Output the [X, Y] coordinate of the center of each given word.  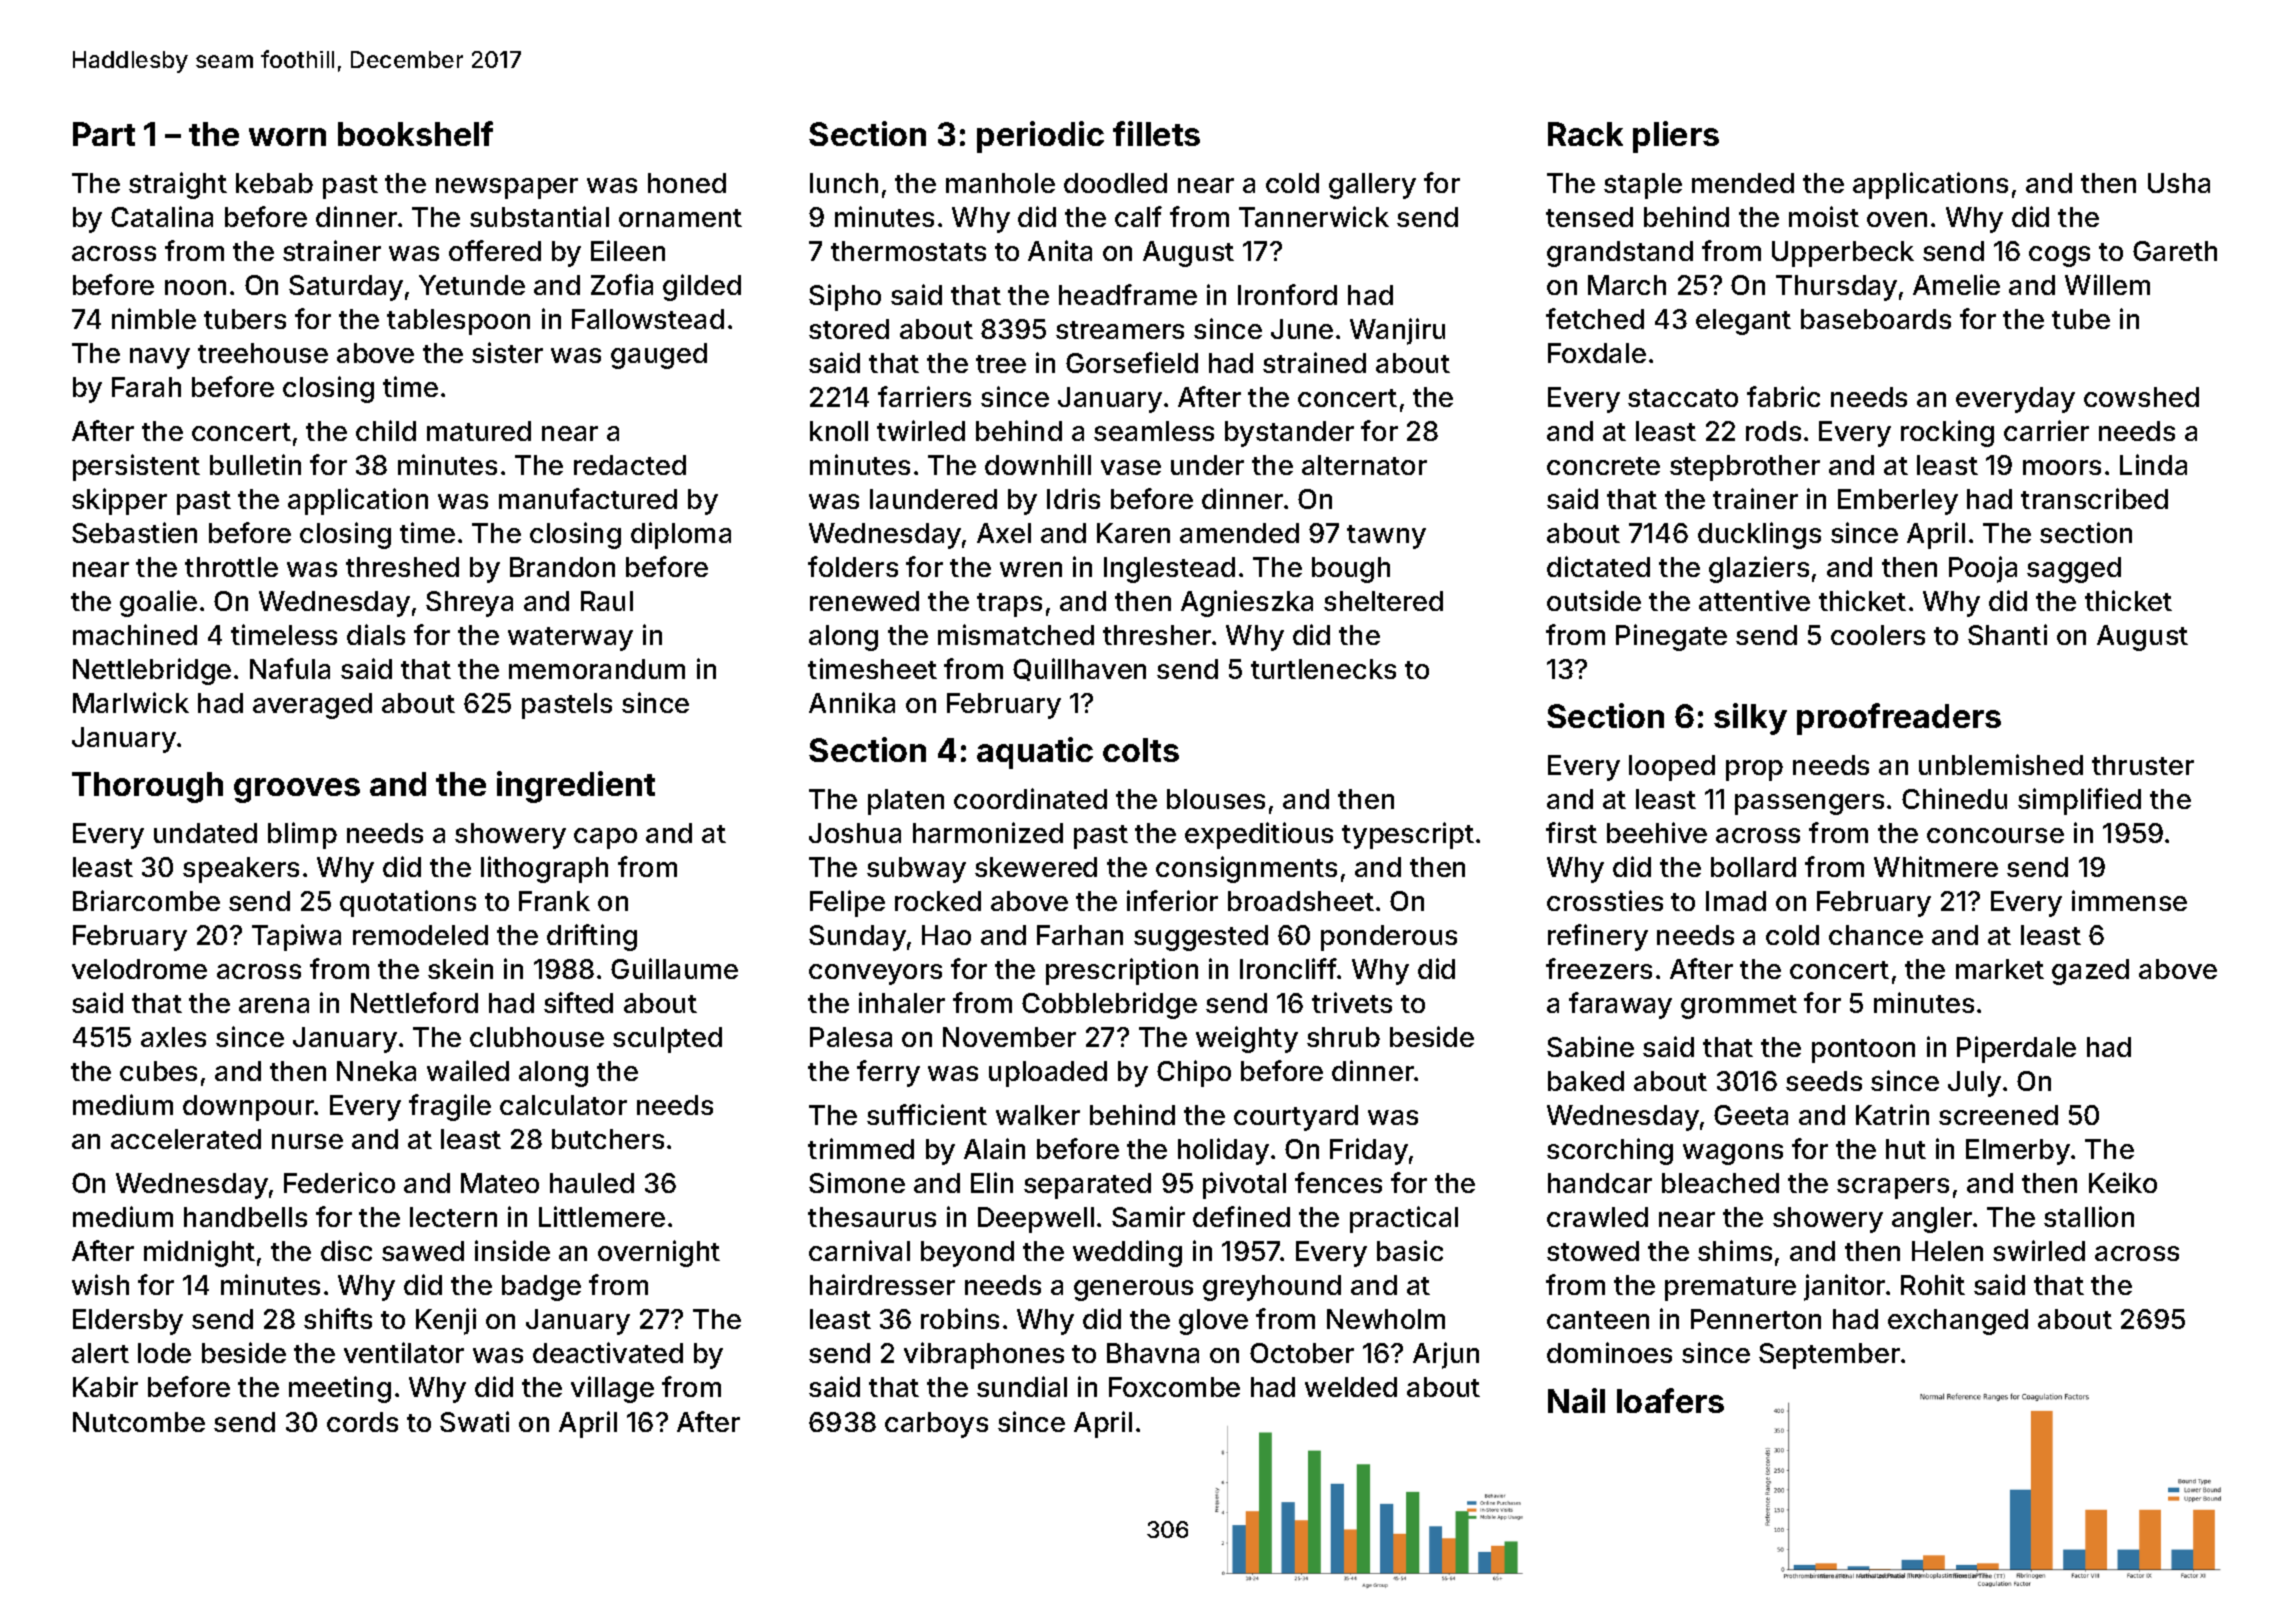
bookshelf [415, 133]
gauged [659, 356]
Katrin [1892, 1114]
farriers [924, 396]
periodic [1040, 137]
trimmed [861, 1148]
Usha [2179, 183]
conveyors [875, 974]
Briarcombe [146, 900]
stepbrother [1745, 468]
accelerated [186, 1139]
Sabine [1590, 1046]
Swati [474, 1421]
